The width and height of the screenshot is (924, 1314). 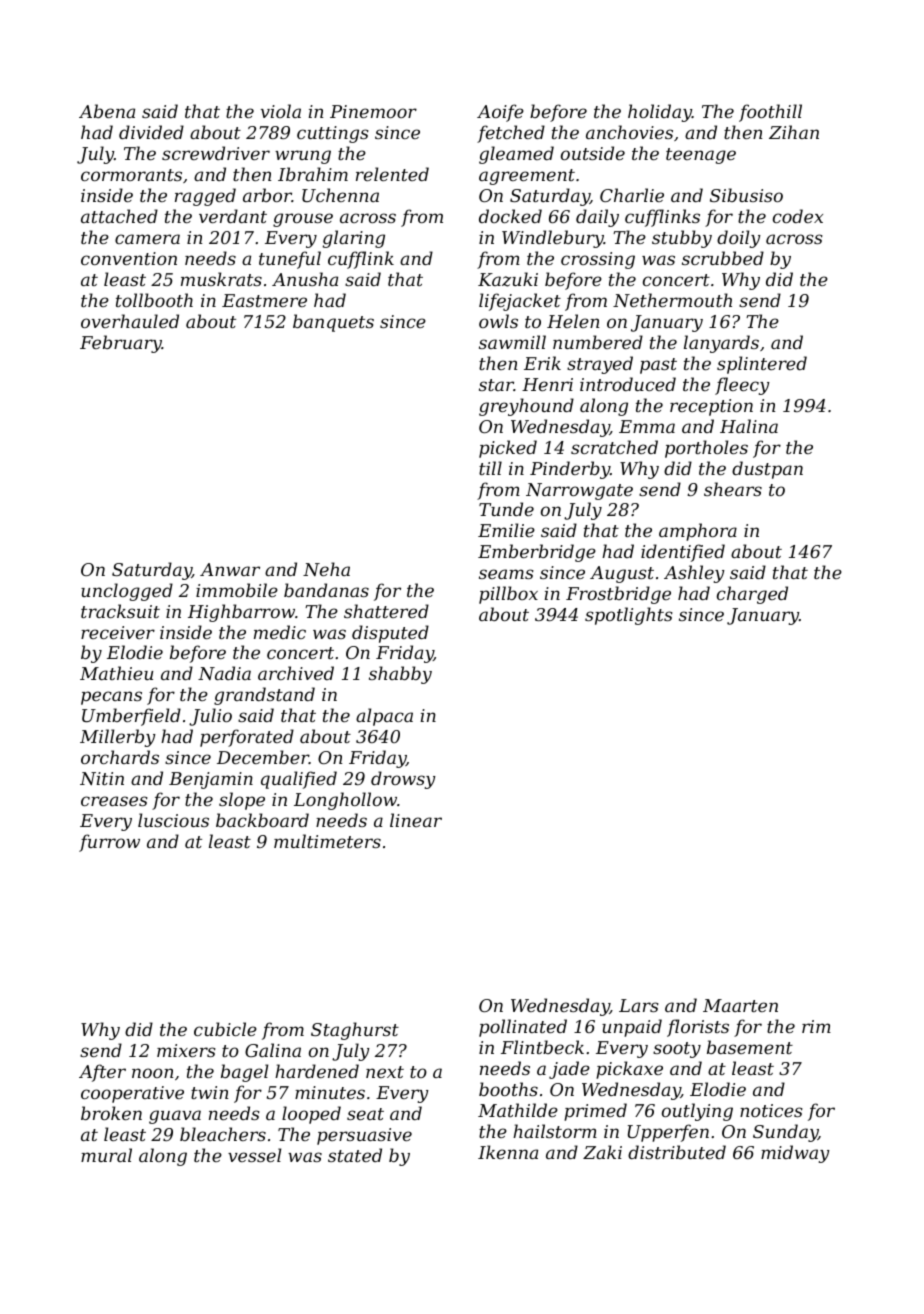 What do you see at coordinates (127, 592) in the screenshot?
I see `unclogged` at bounding box center [127, 592].
